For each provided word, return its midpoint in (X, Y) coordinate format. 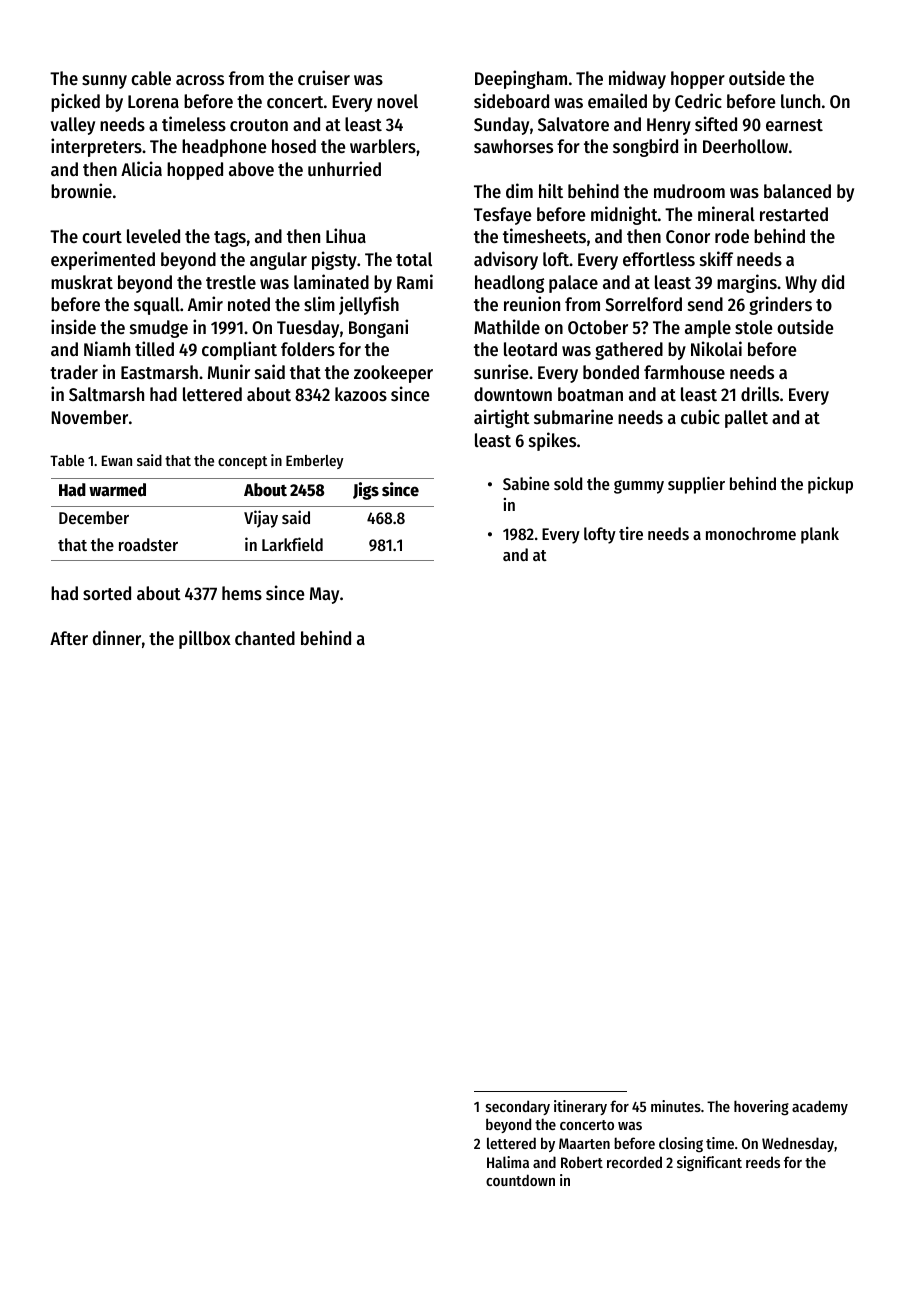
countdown (520, 1180)
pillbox (205, 639)
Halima (508, 1162)
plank (820, 535)
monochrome (751, 533)
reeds (763, 1162)
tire (631, 533)
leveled (153, 236)
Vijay (261, 519)
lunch (800, 101)
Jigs (366, 491)
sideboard (511, 100)
